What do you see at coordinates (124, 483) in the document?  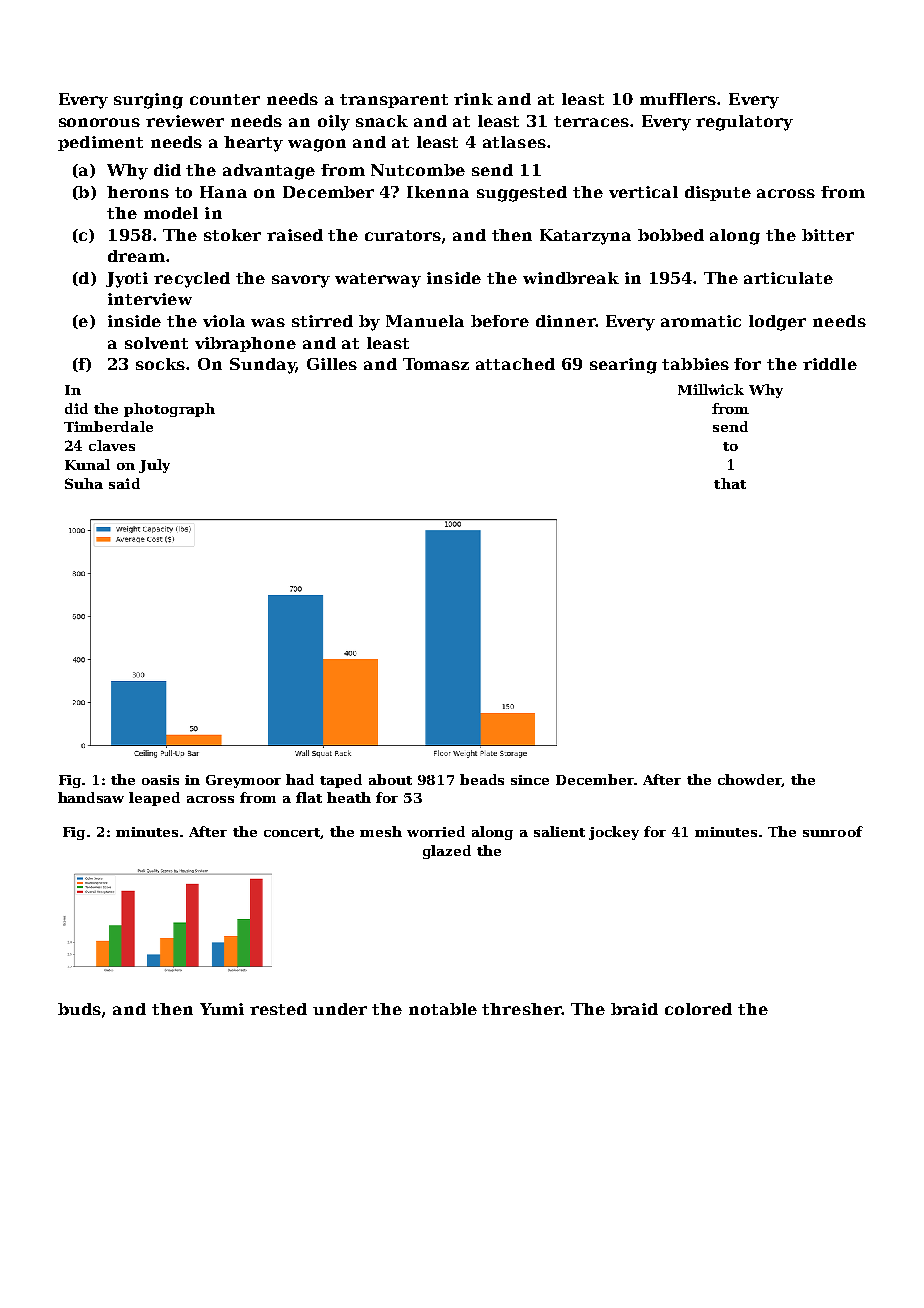 I see `said` at bounding box center [124, 483].
